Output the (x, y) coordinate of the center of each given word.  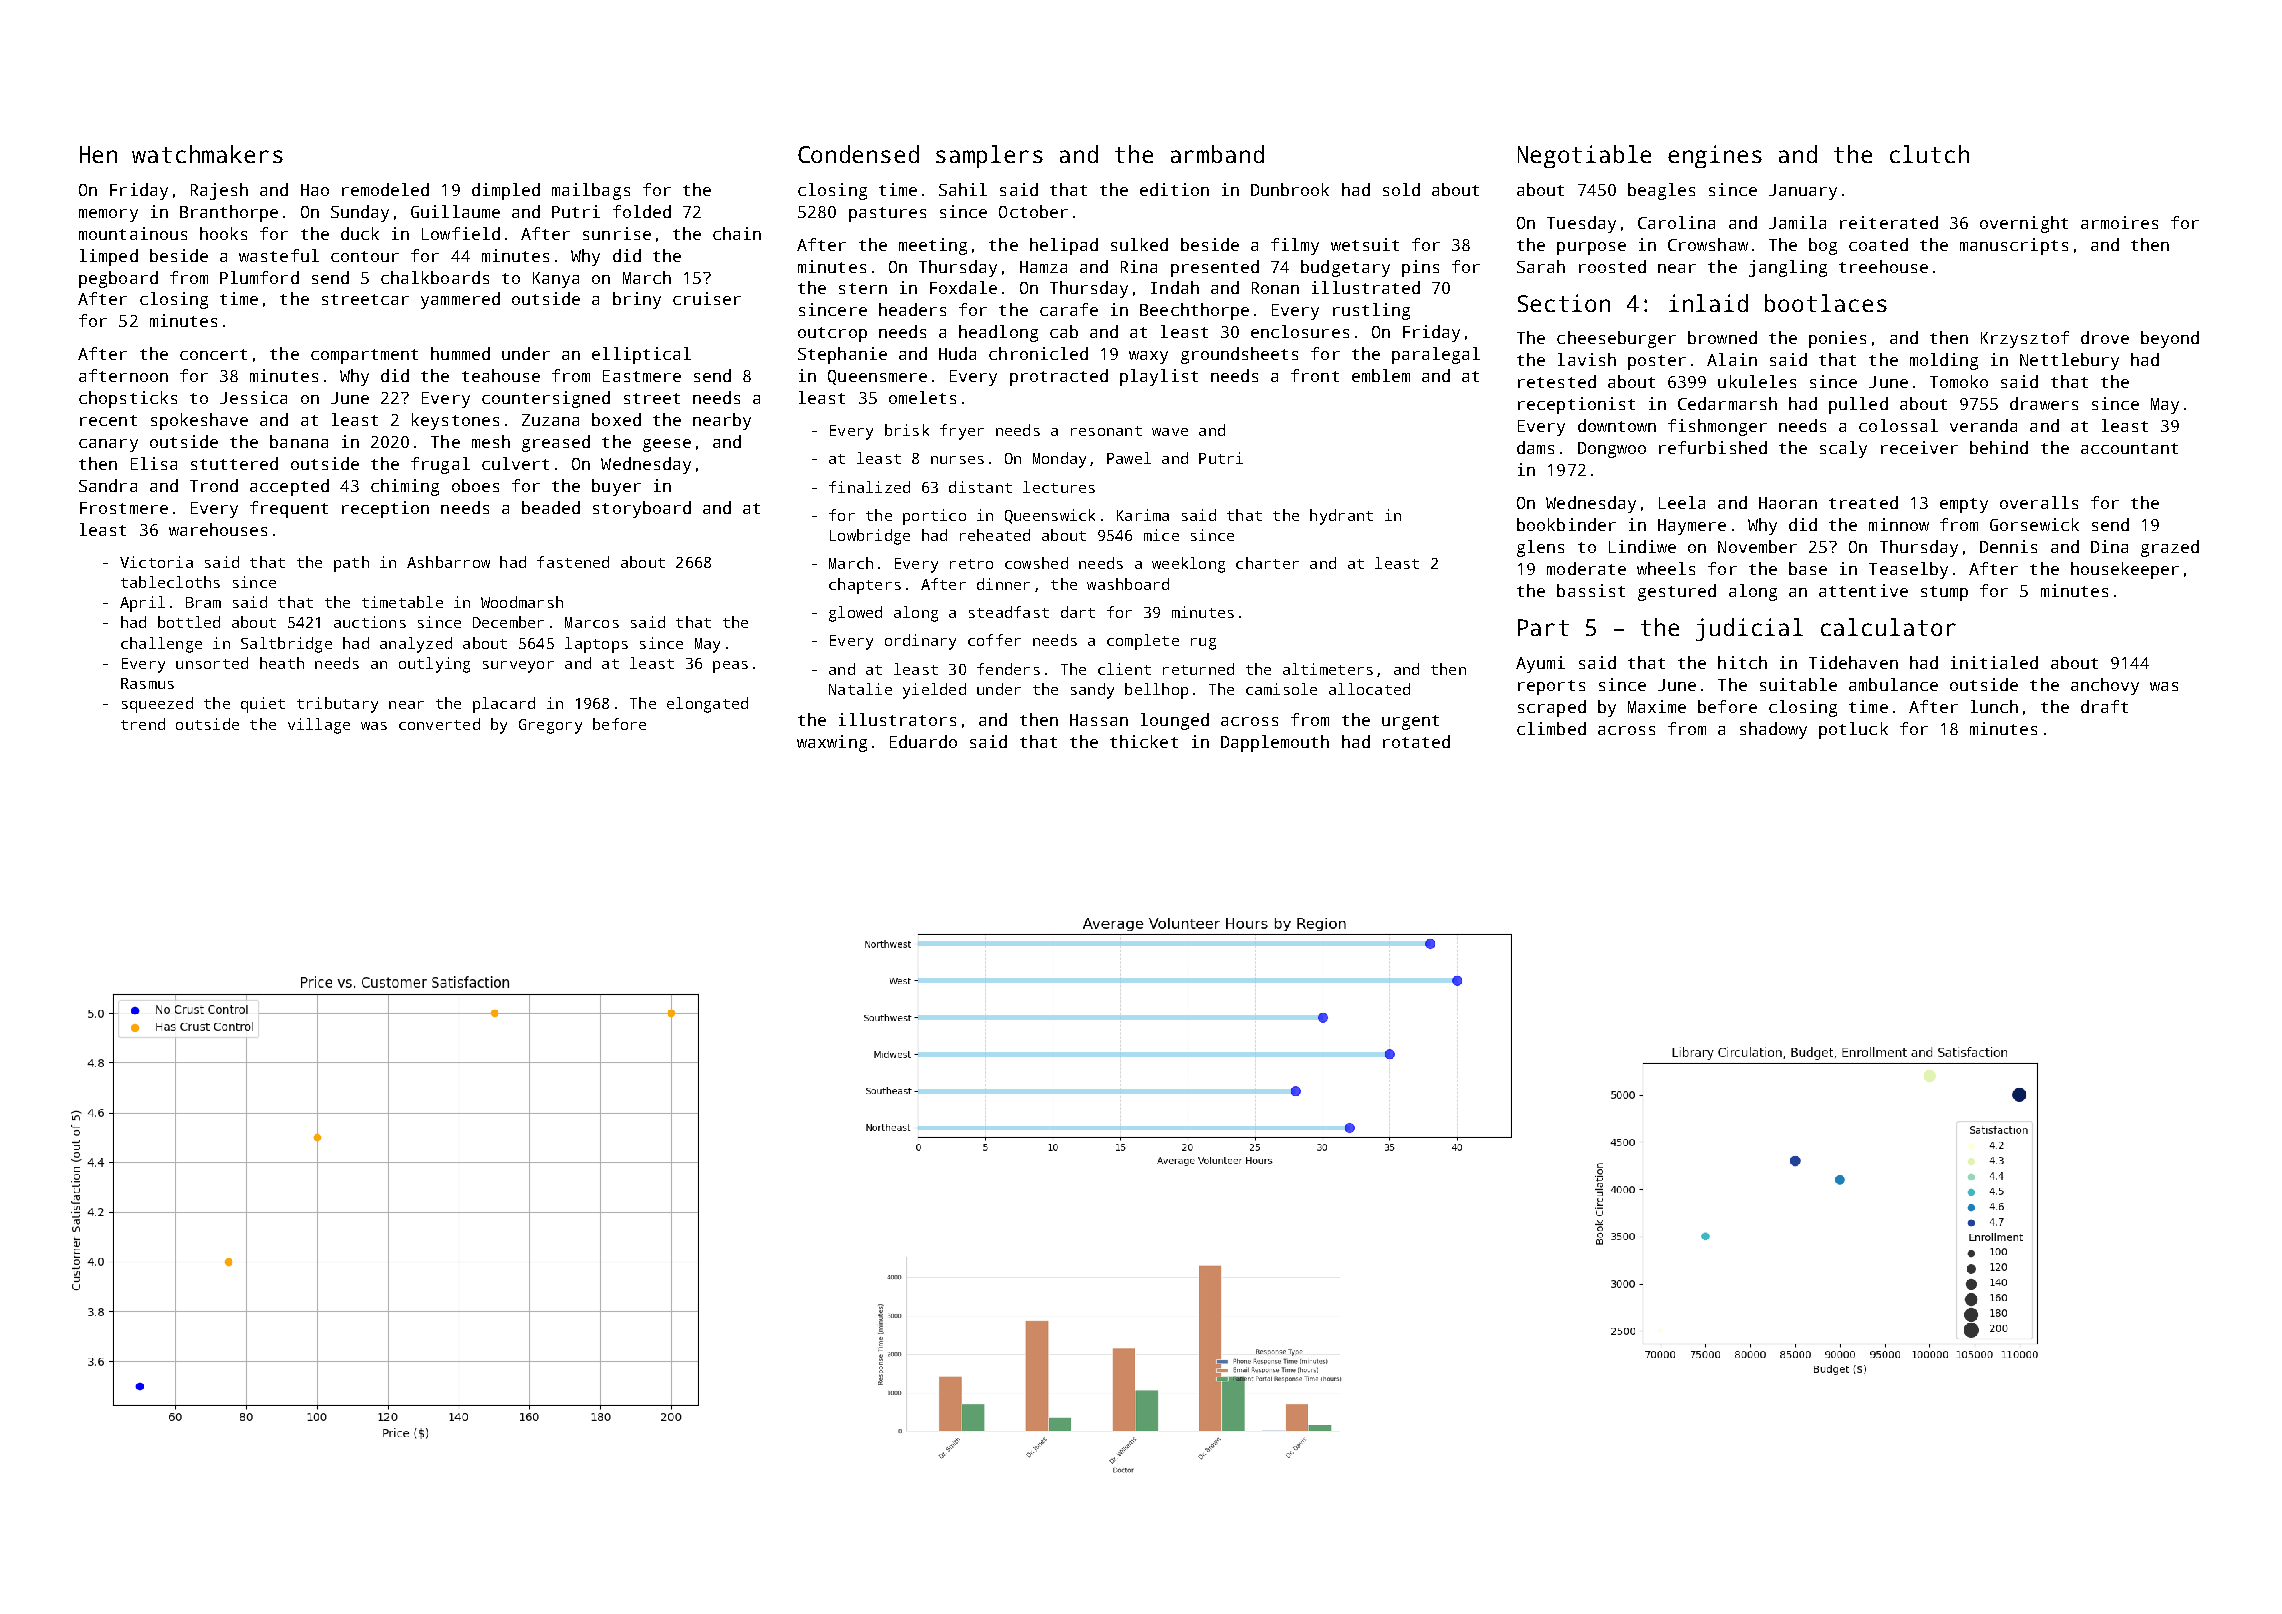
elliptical (641, 355)
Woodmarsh (522, 602)
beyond (2170, 339)
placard (504, 705)
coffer (994, 640)
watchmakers (207, 154)
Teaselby (1908, 570)
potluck (1853, 730)
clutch (1929, 154)
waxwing (832, 743)
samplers (989, 156)
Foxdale (963, 287)
